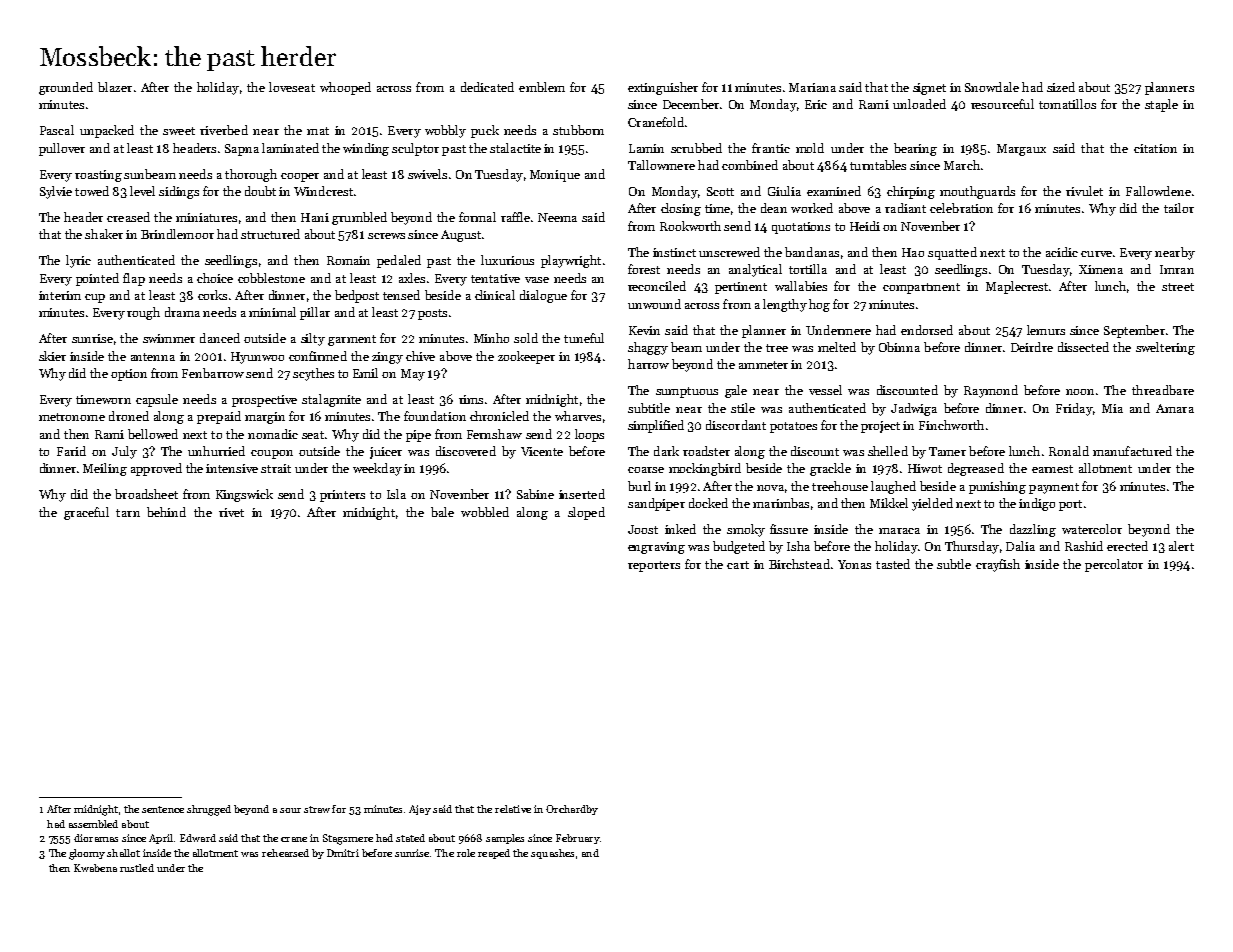 The height and width of the screenshot is (952, 1233). What do you see at coordinates (663, 88) in the screenshot?
I see `extinguisher` at bounding box center [663, 88].
